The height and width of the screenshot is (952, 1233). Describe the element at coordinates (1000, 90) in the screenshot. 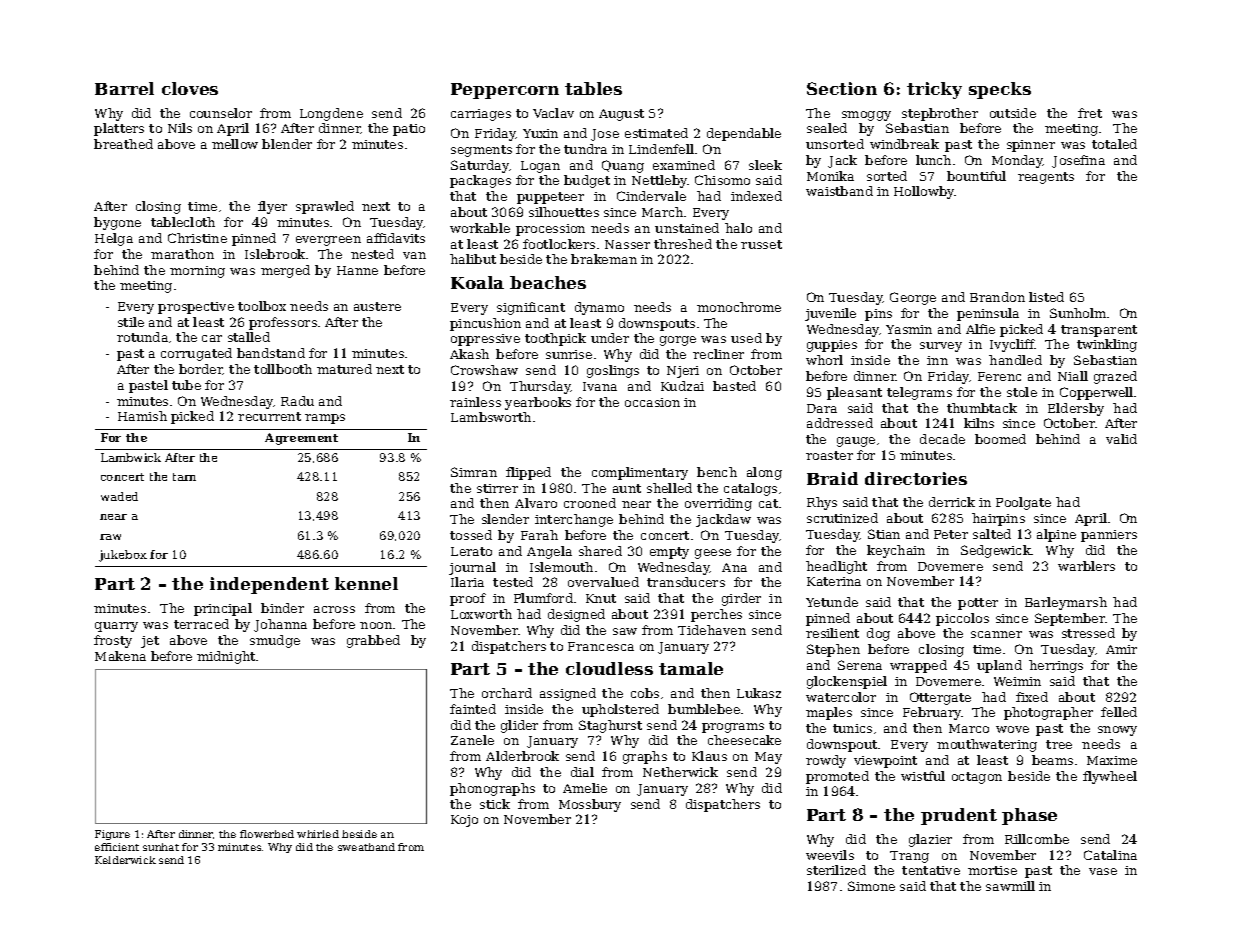

I see `specks` at that location.
